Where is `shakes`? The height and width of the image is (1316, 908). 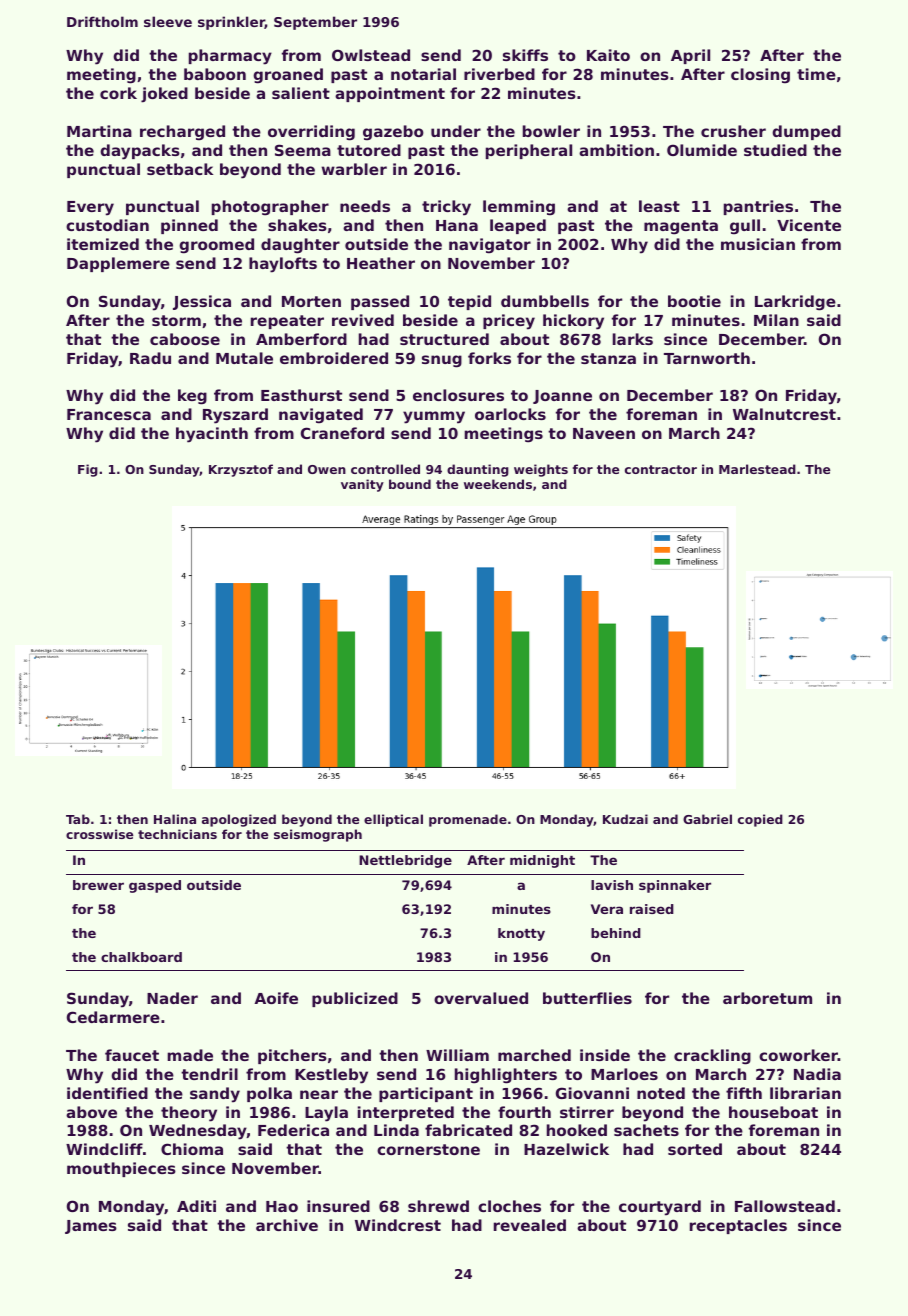
shakes is located at coordinates (297, 225).
